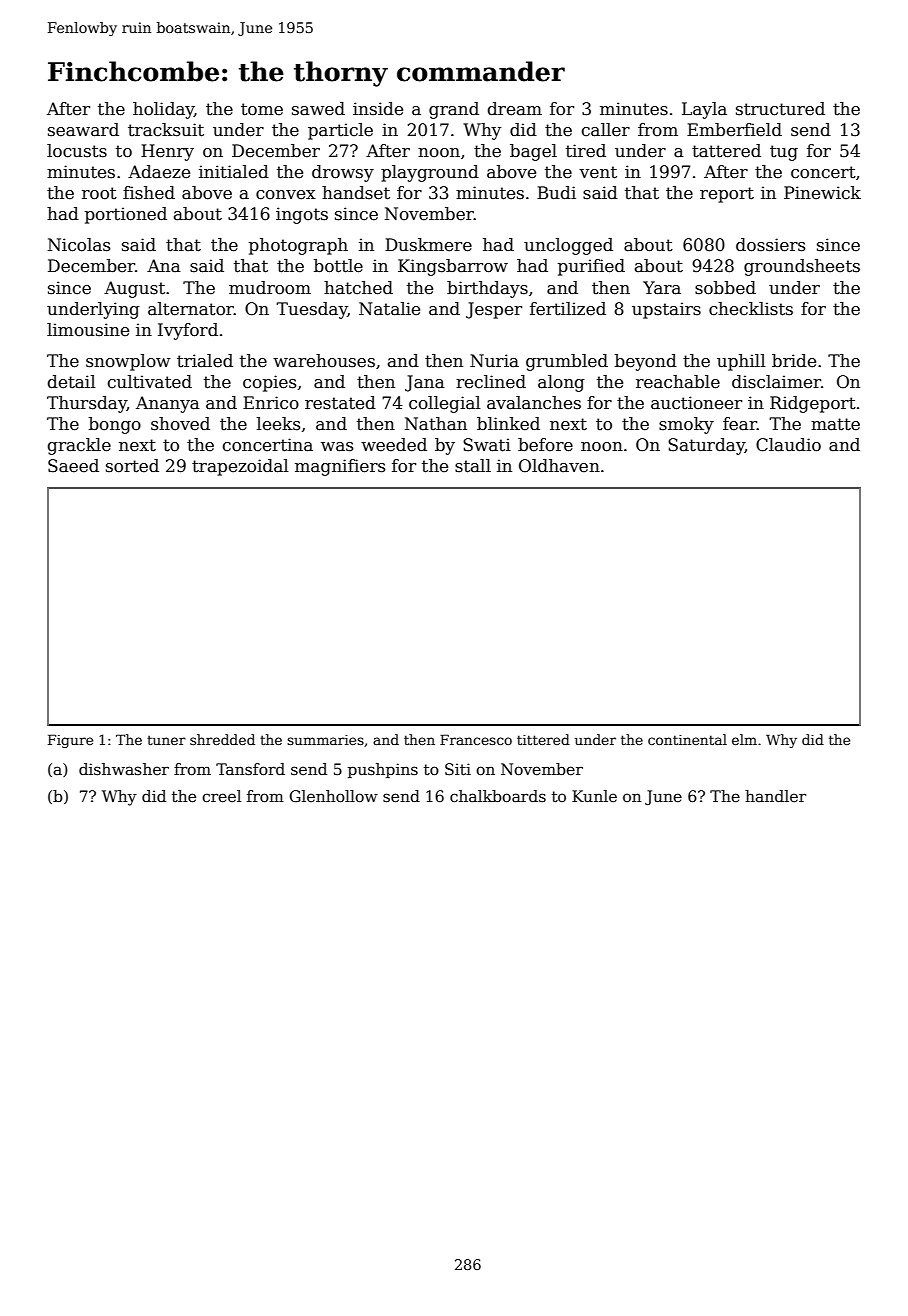 This image has width=908, height=1316. I want to click on handler, so click(775, 796).
